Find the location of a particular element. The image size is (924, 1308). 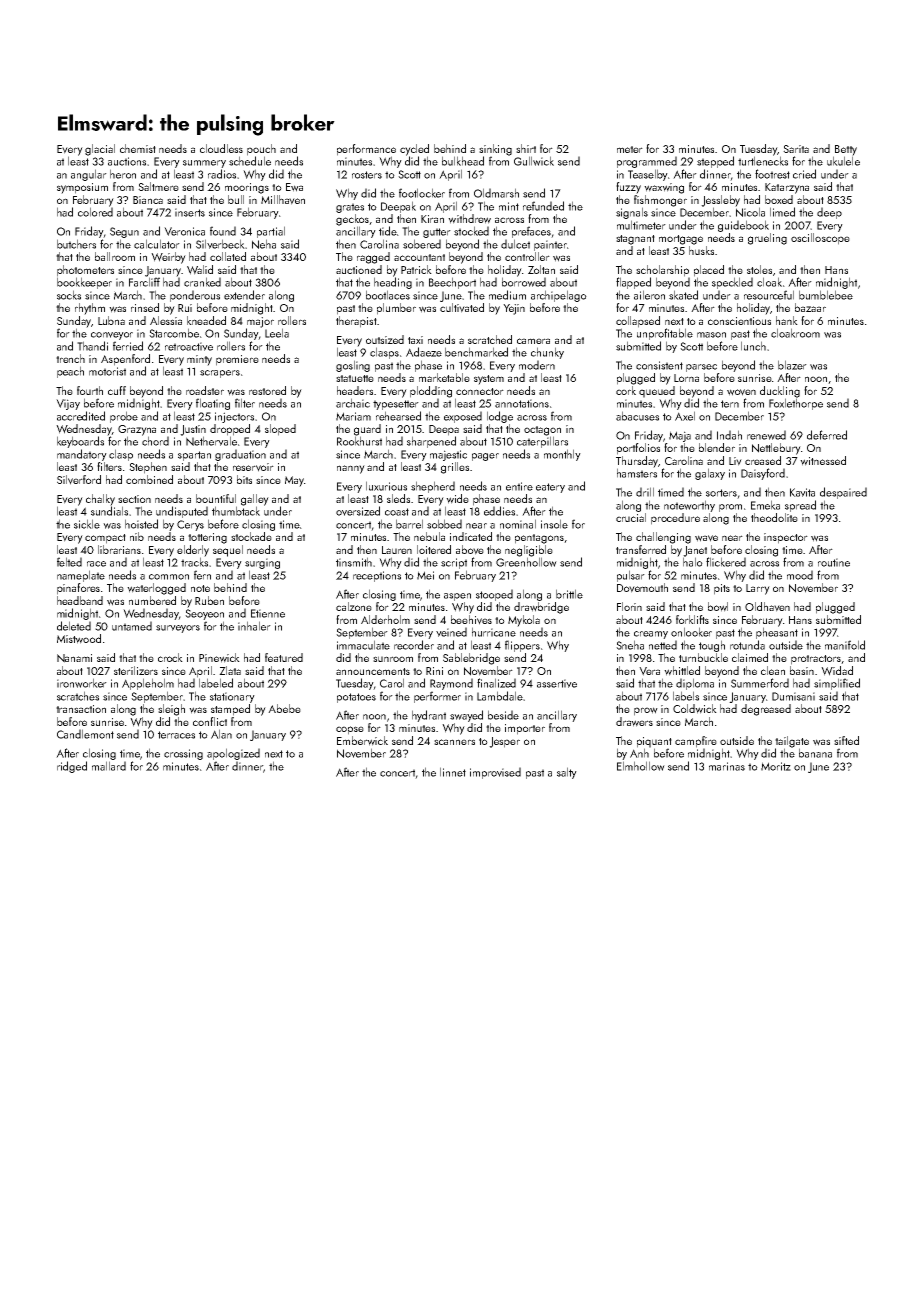

cloudless is located at coordinates (221, 148).
